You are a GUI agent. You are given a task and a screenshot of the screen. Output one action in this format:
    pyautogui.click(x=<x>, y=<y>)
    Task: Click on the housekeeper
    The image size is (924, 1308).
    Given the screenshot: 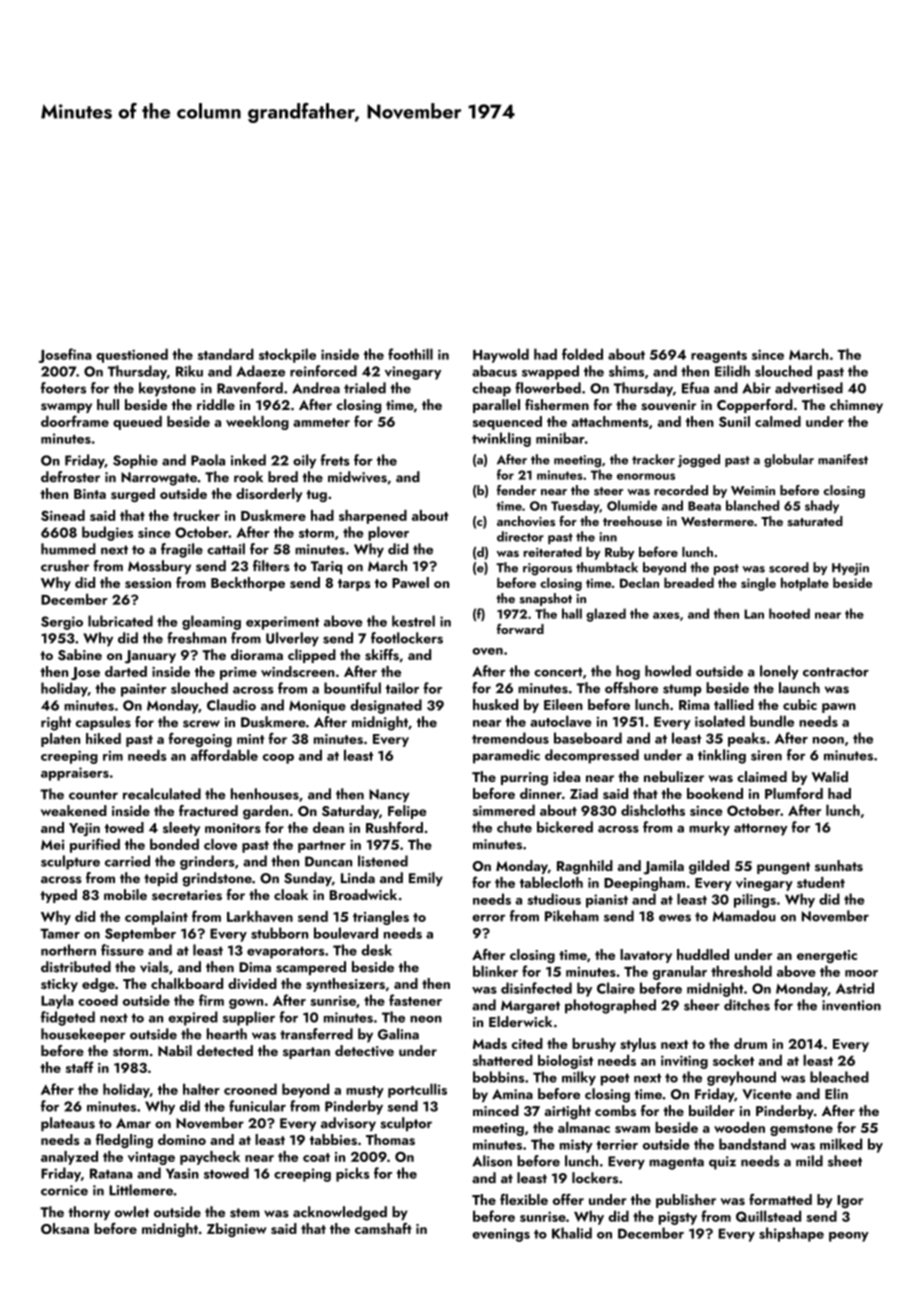 What is the action you would take?
    pyautogui.click(x=83, y=1035)
